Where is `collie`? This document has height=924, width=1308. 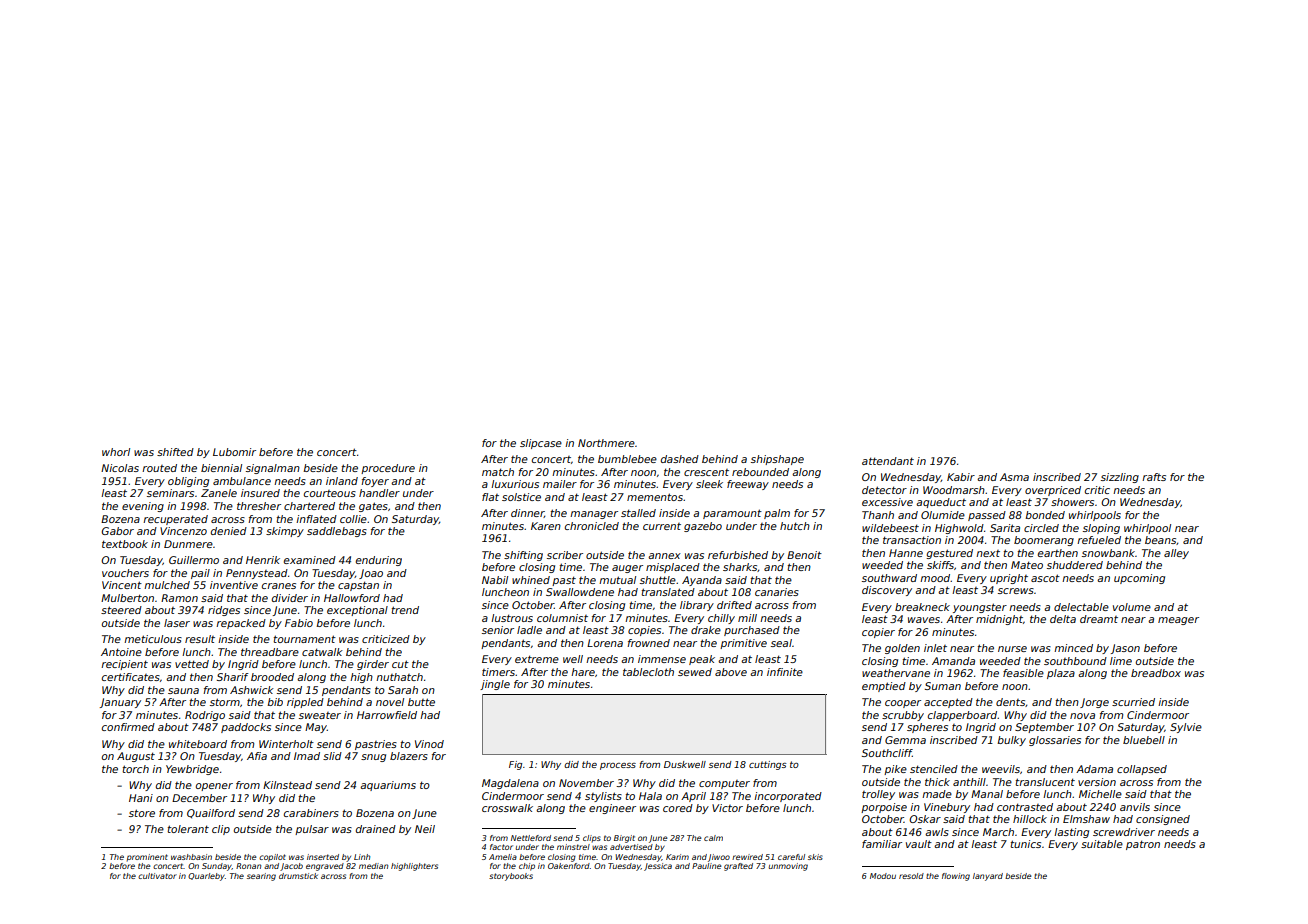
collie is located at coordinates (353, 519).
